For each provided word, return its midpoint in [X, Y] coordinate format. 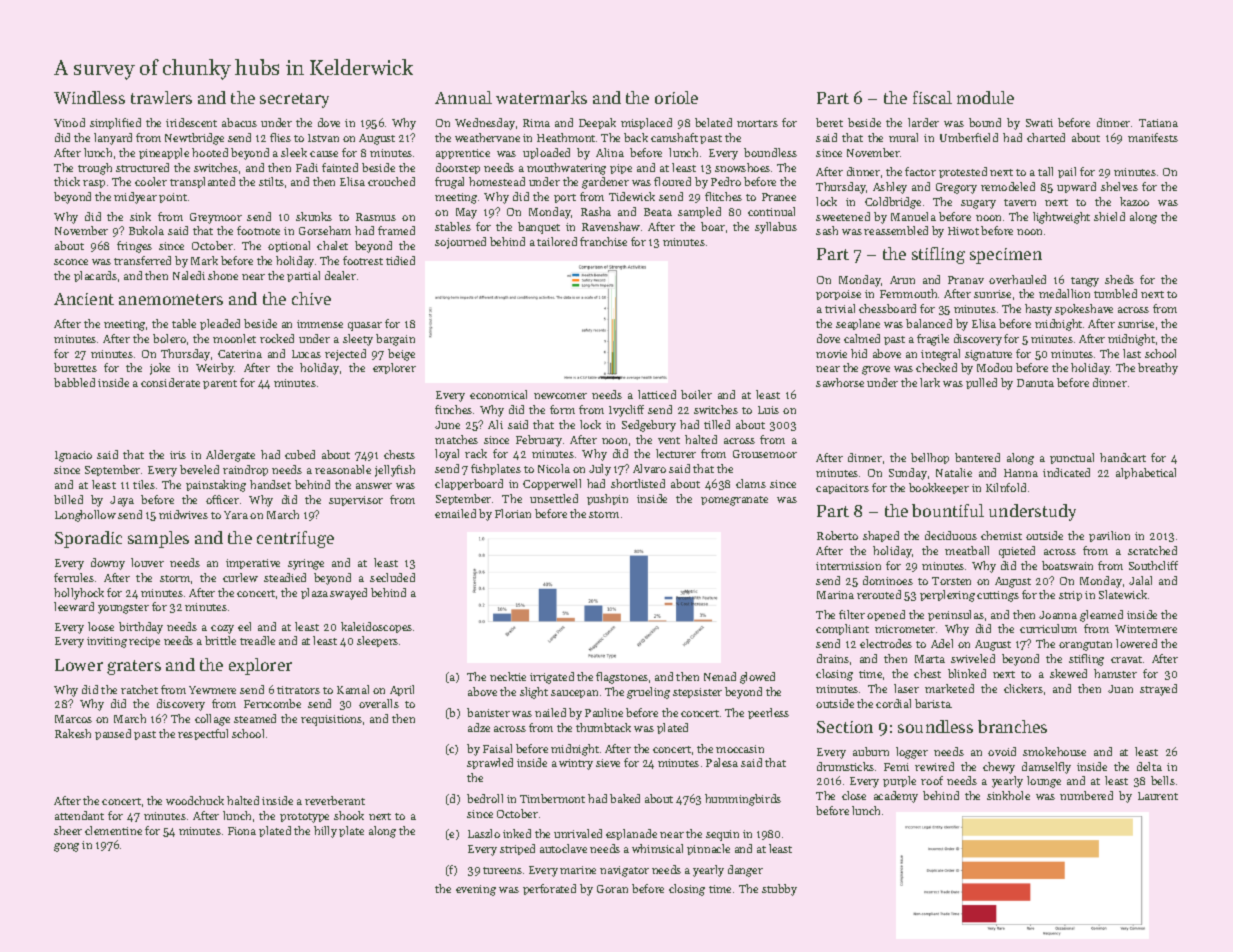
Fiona [242, 831]
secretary [294, 100]
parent [220, 384]
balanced [929, 323]
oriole [676, 97]
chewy [999, 768]
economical [498, 394]
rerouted [879, 594]
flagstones [622, 678]
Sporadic [88, 539]
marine [578, 870]
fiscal [932, 97]
